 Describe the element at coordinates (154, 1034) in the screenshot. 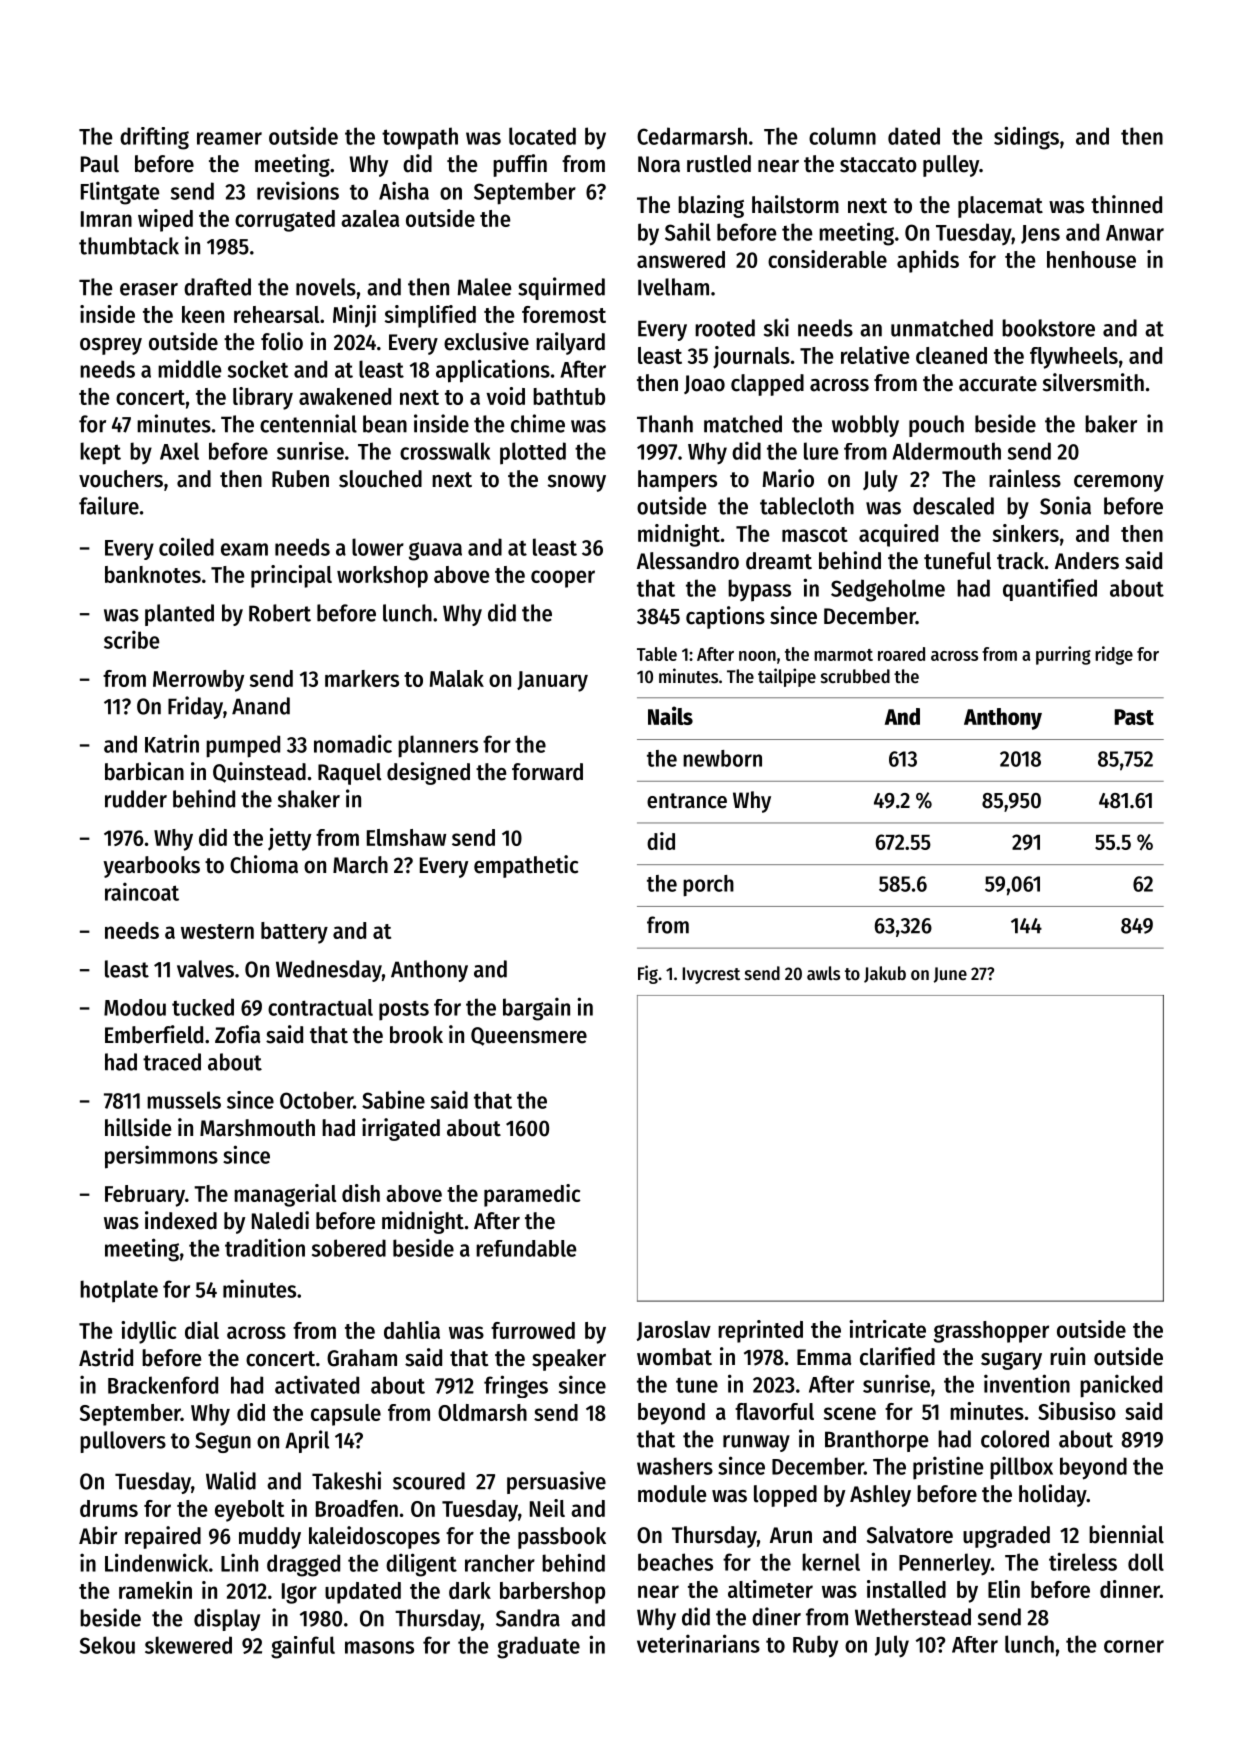

I see `Emberfield` at that location.
